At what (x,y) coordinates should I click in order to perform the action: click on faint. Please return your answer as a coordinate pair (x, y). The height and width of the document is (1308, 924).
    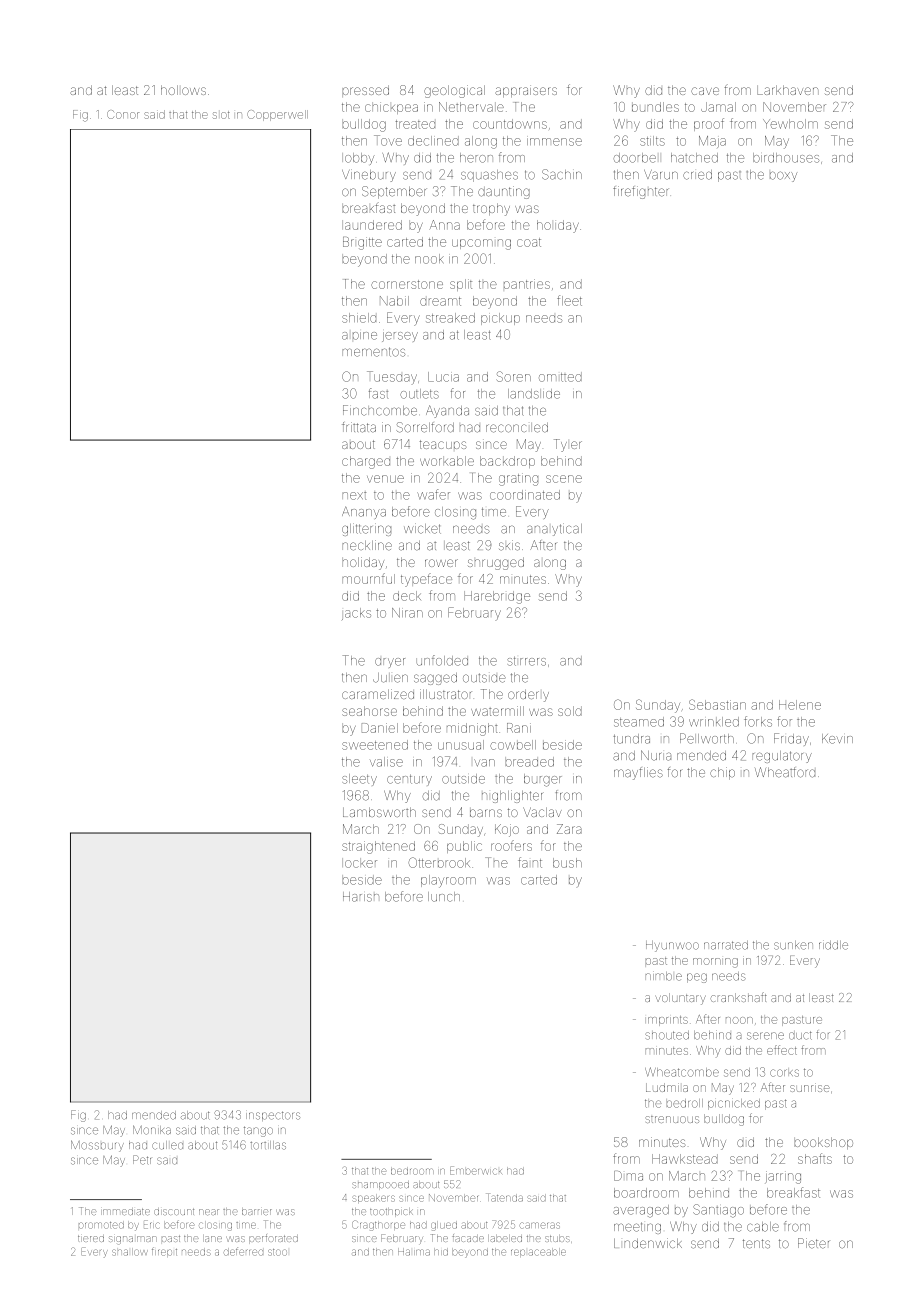
    Looking at the image, I should click on (530, 862).
